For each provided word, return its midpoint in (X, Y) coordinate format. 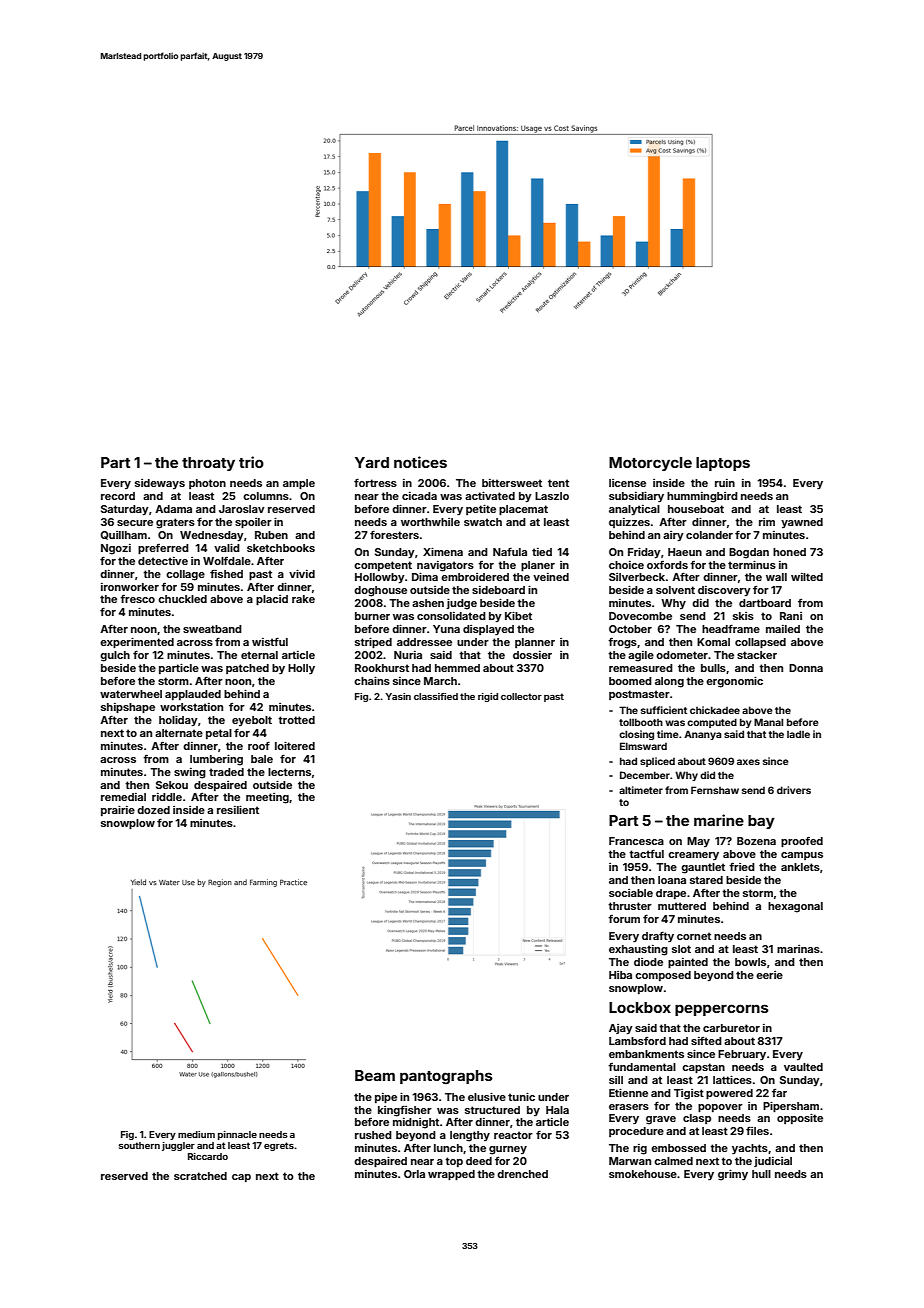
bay (761, 822)
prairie (118, 810)
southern (139, 1145)
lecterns (289, 772)
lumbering (216, 760)
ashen (428, 603)
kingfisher (405, 1111)
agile (641, 656)
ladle (798, 734)
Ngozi (116, 549)
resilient (238, 809)
